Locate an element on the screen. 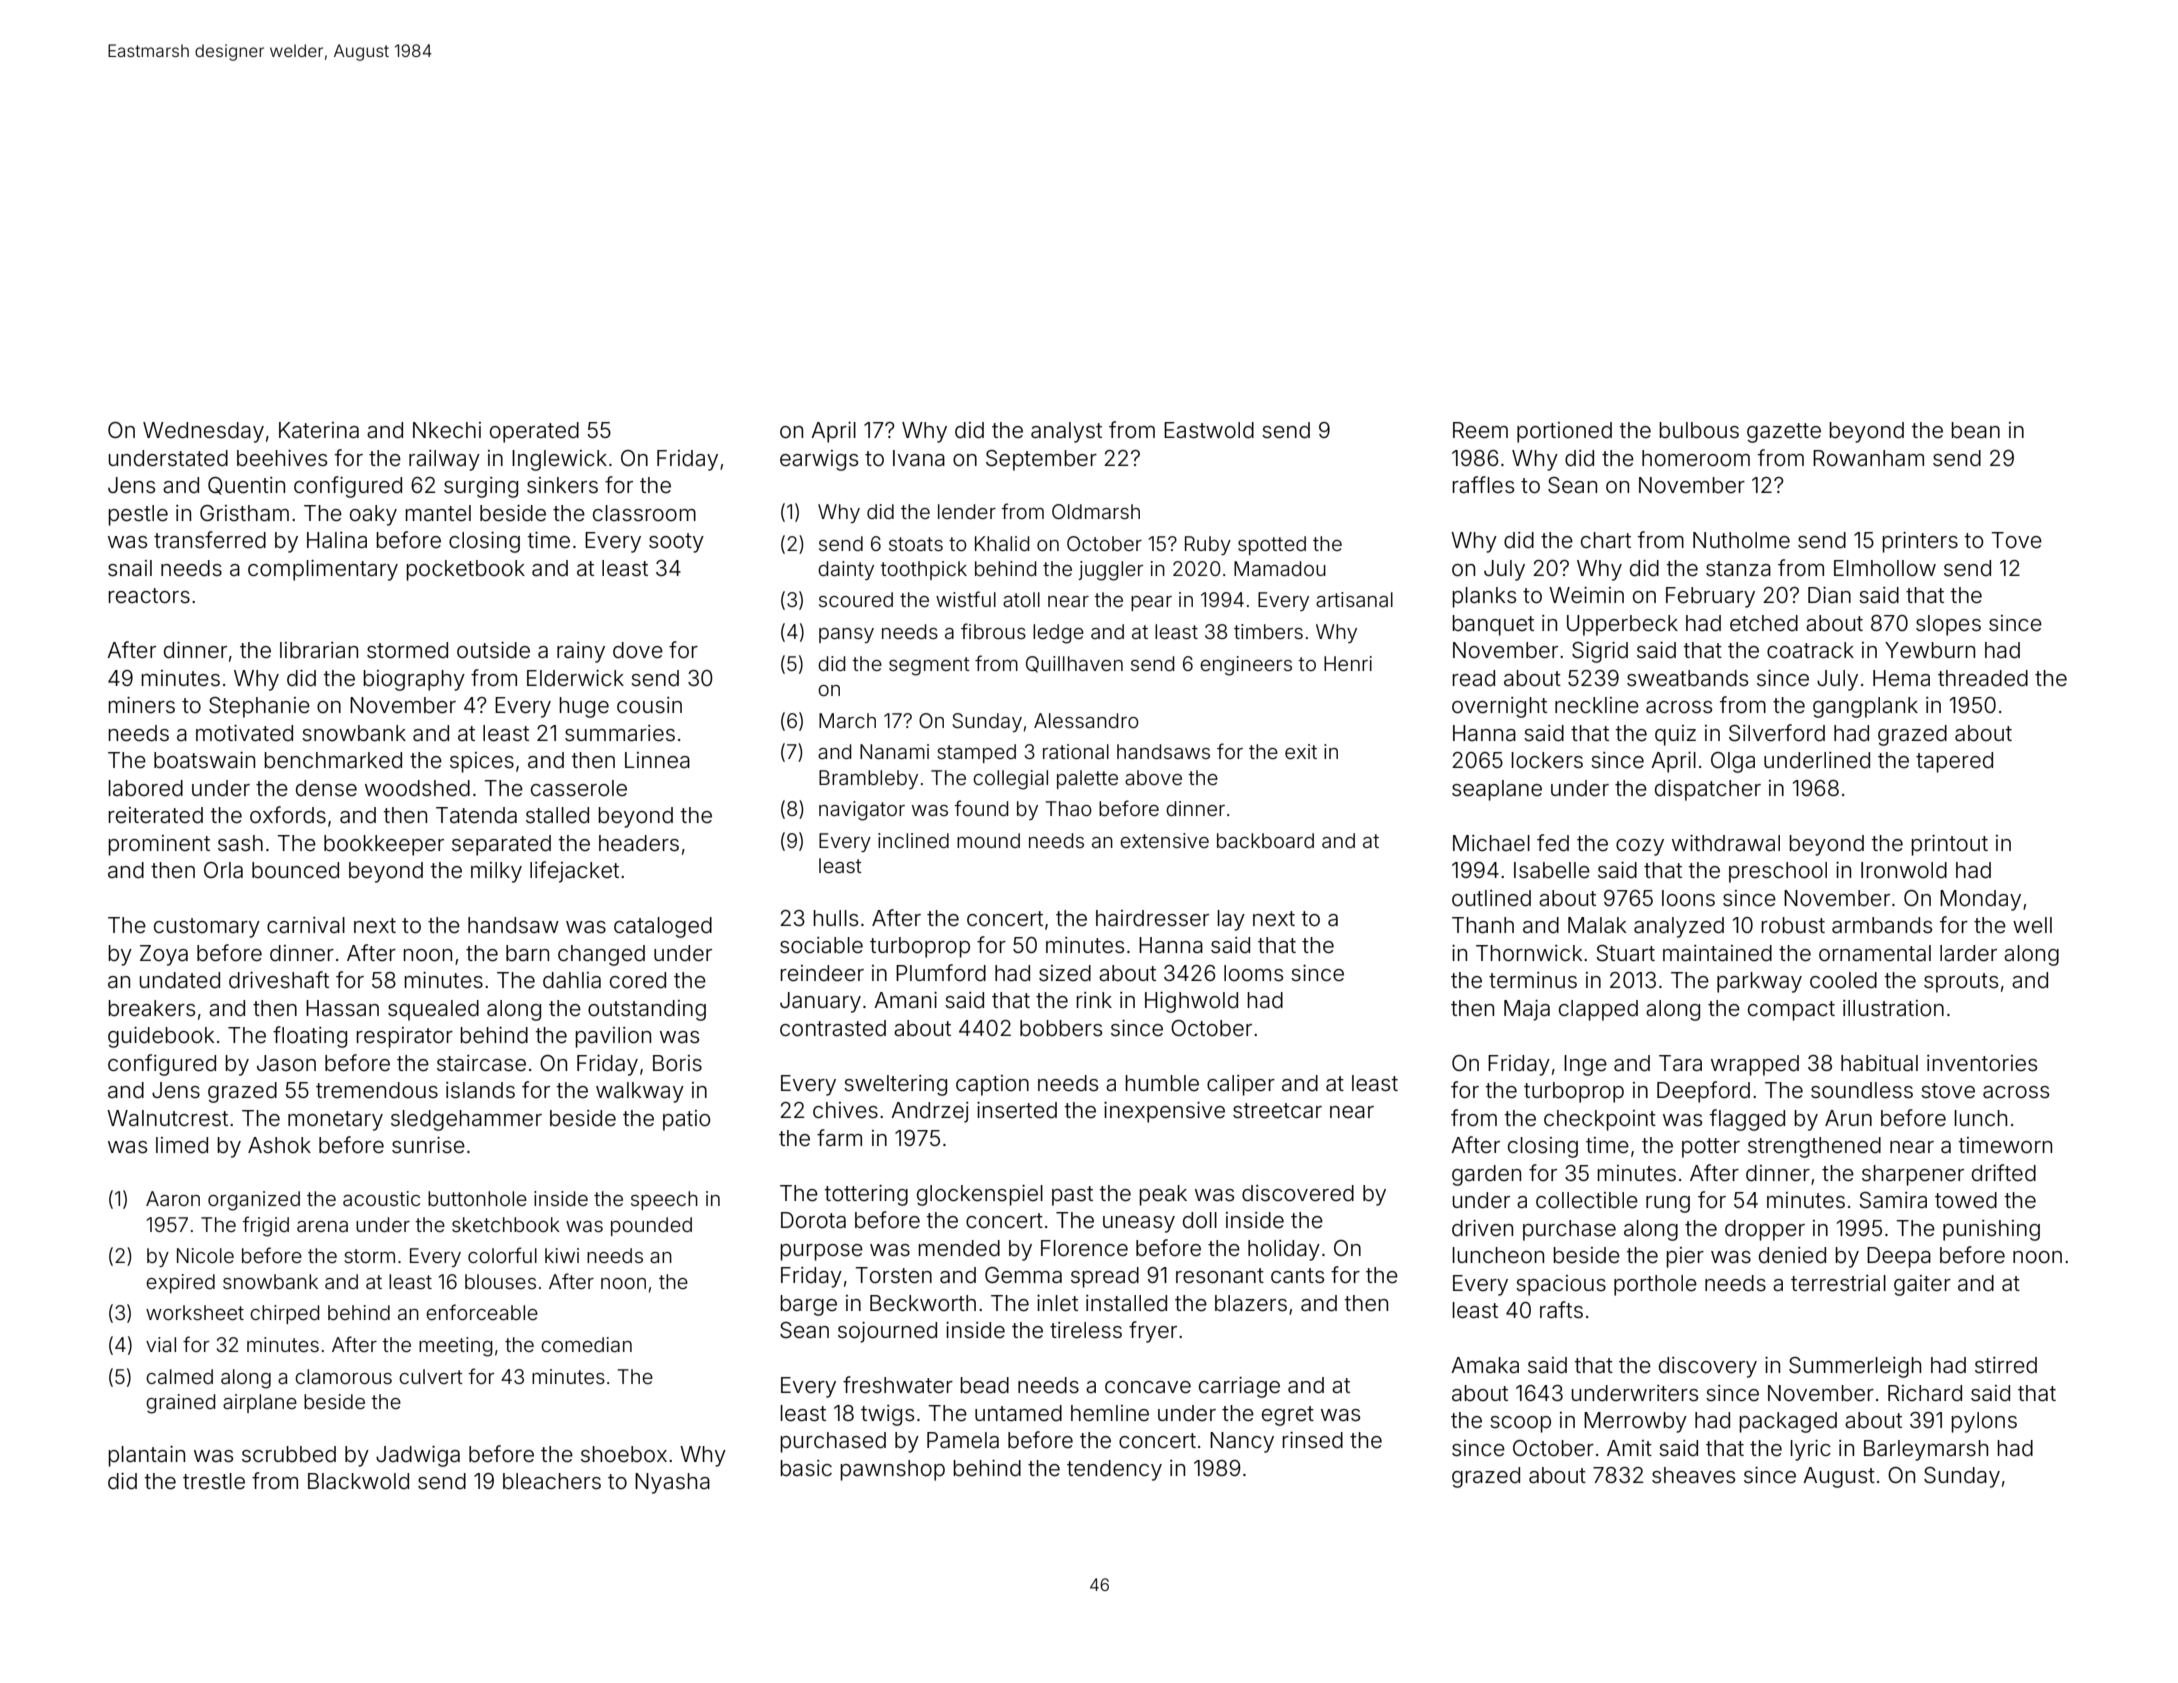 Image resolution: width=2178 pixels, height=1683 pixels. reactors is located at coordinates (149, 596).
